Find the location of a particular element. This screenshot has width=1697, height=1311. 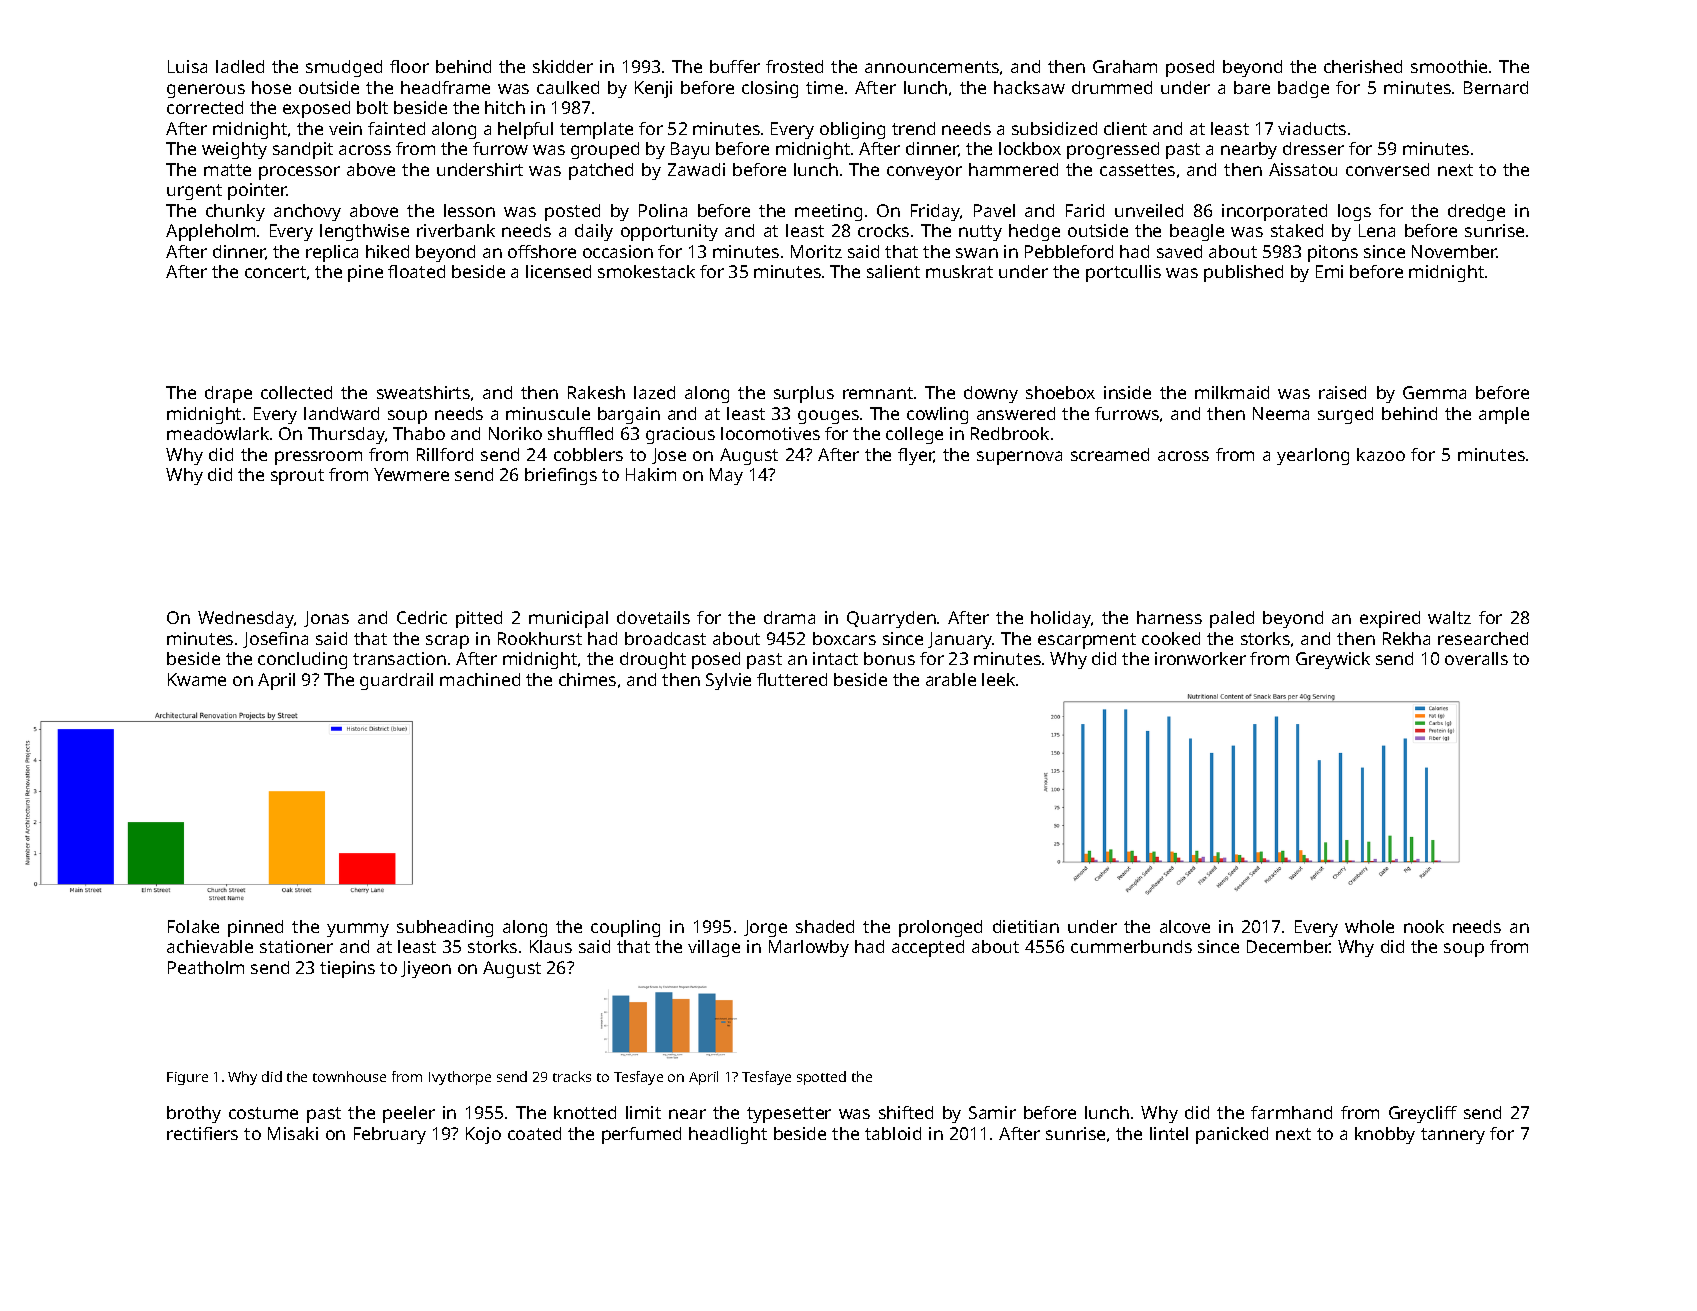

drama is located at coordinates (789, 617).
